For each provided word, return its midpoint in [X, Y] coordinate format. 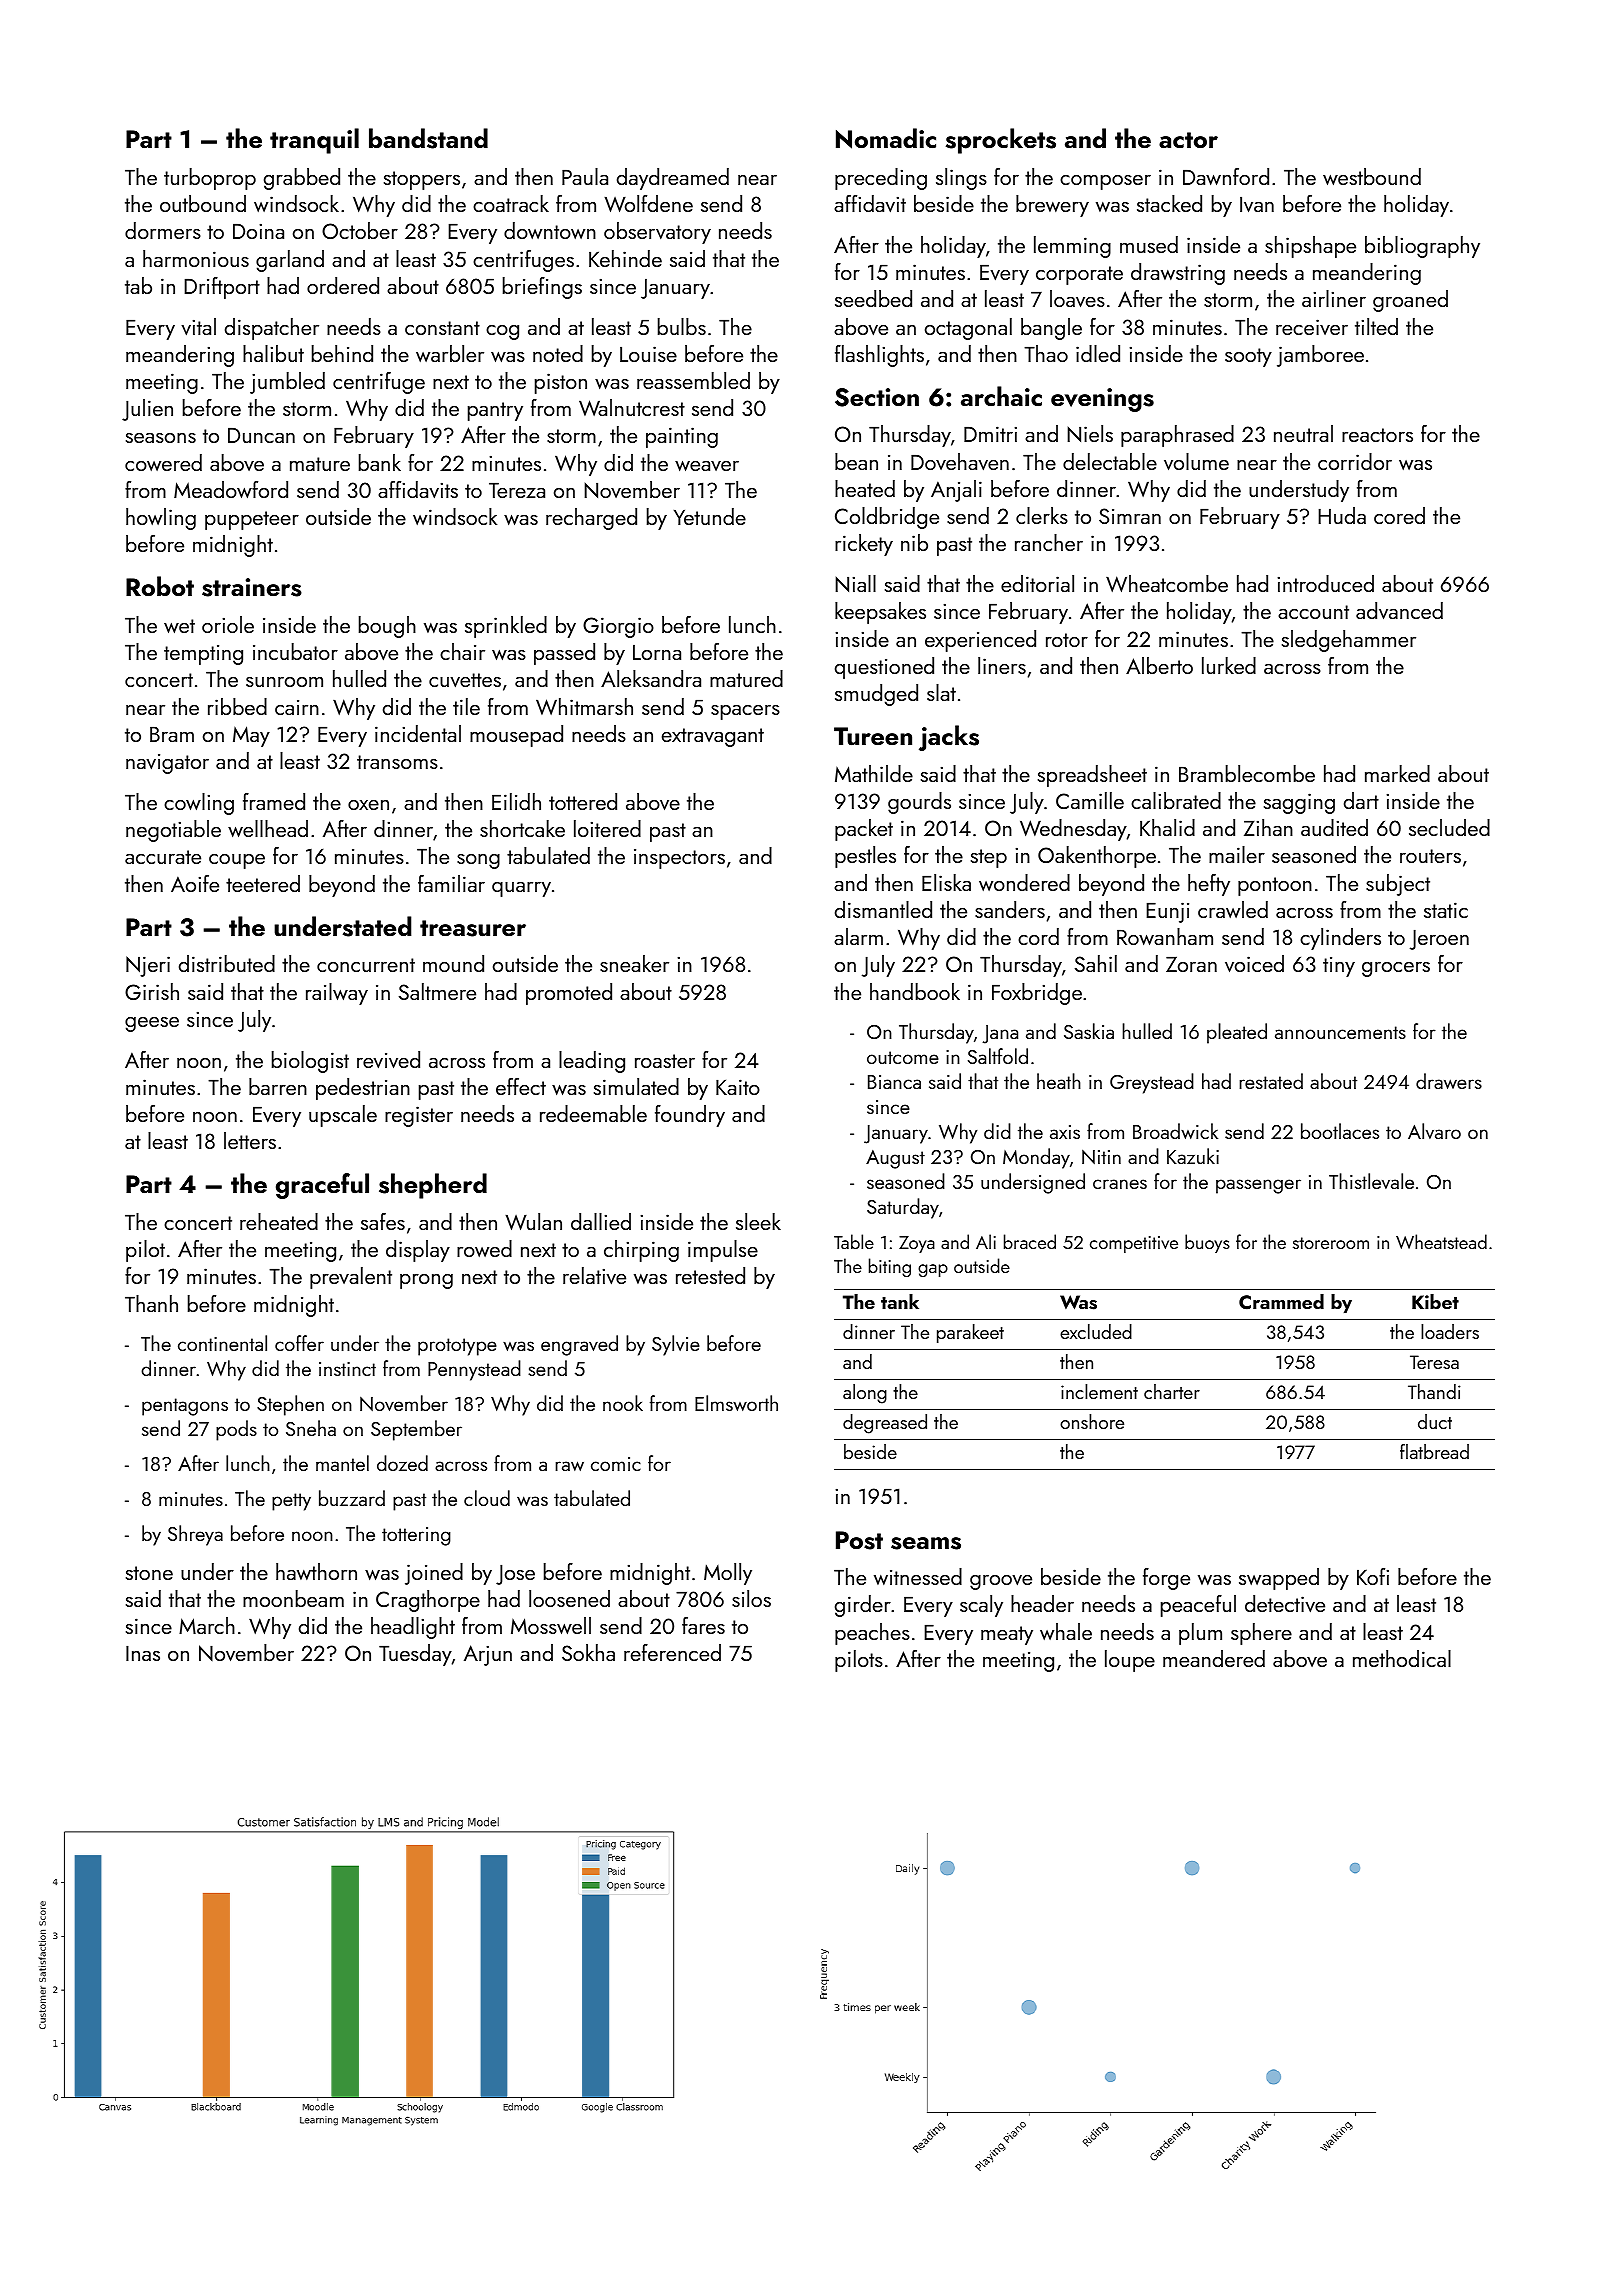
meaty [1007, 1635]
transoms [397, 762]
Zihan [1268, 827]
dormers [163, 230]
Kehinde [625, 258]
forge [1166, 1579]
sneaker [634, 963]
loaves [1077, 299]
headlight [413, 1628]
